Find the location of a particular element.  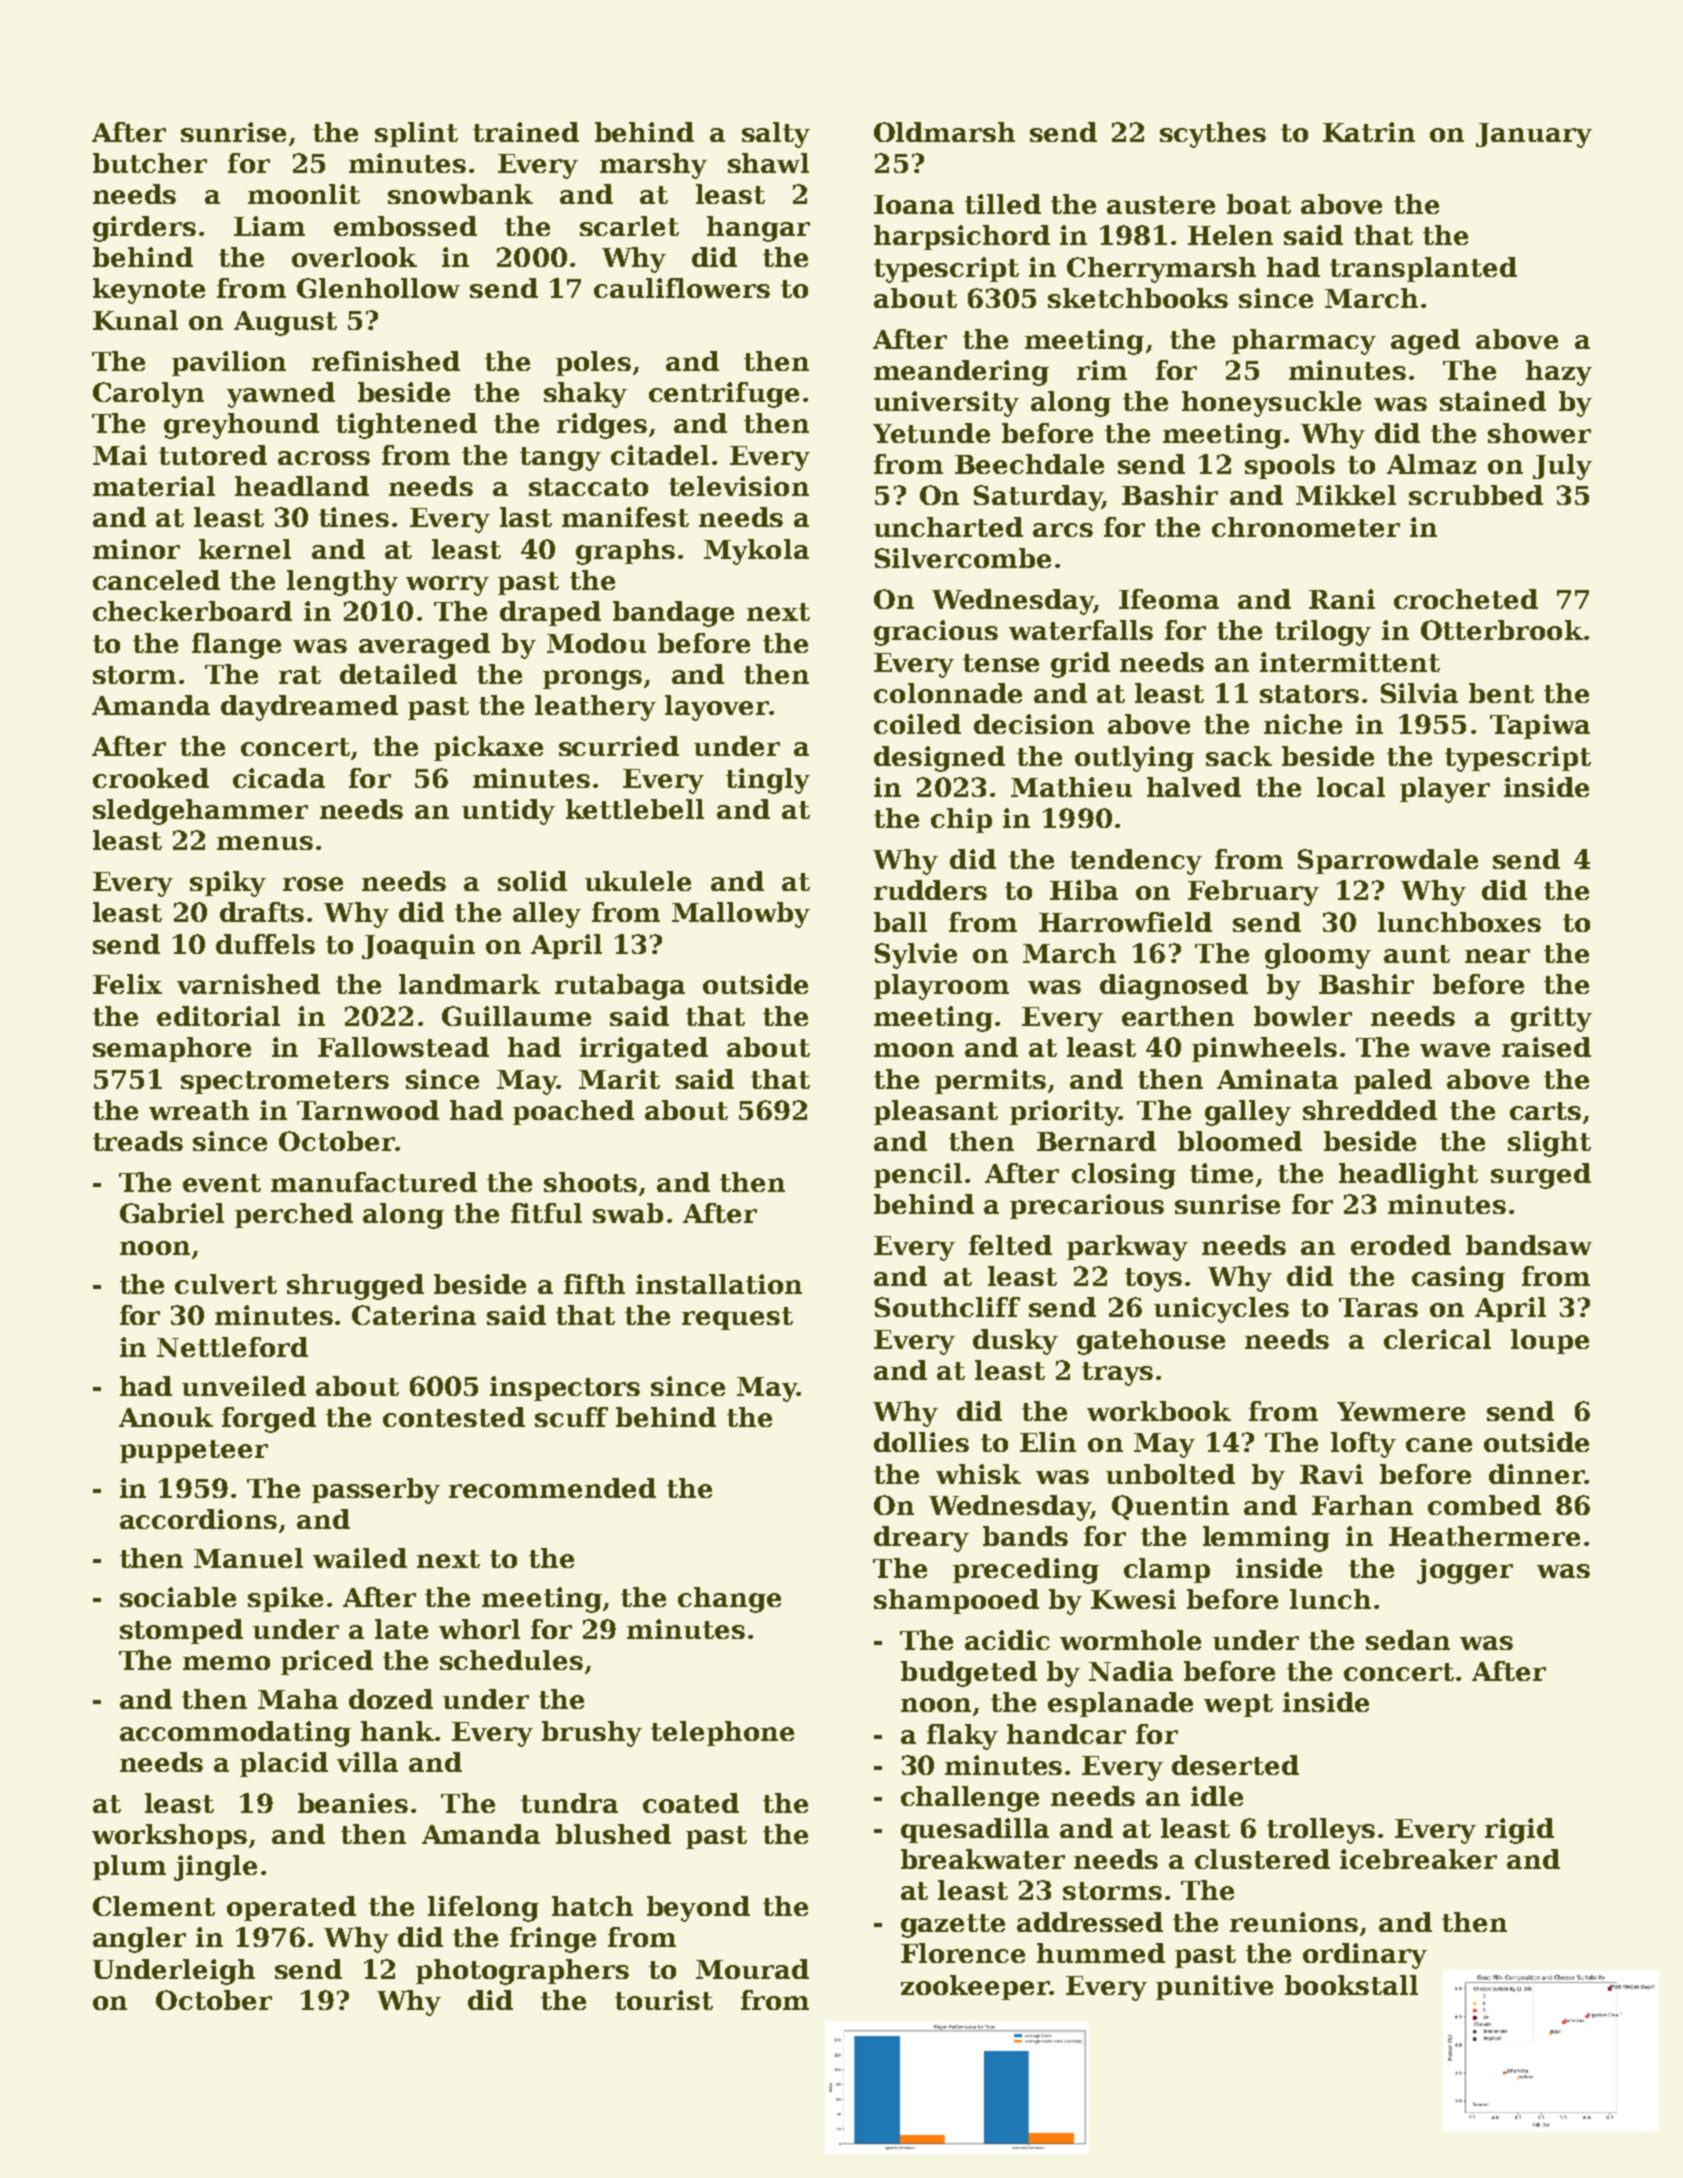

fitful is located at coordinates (546, 1213).
